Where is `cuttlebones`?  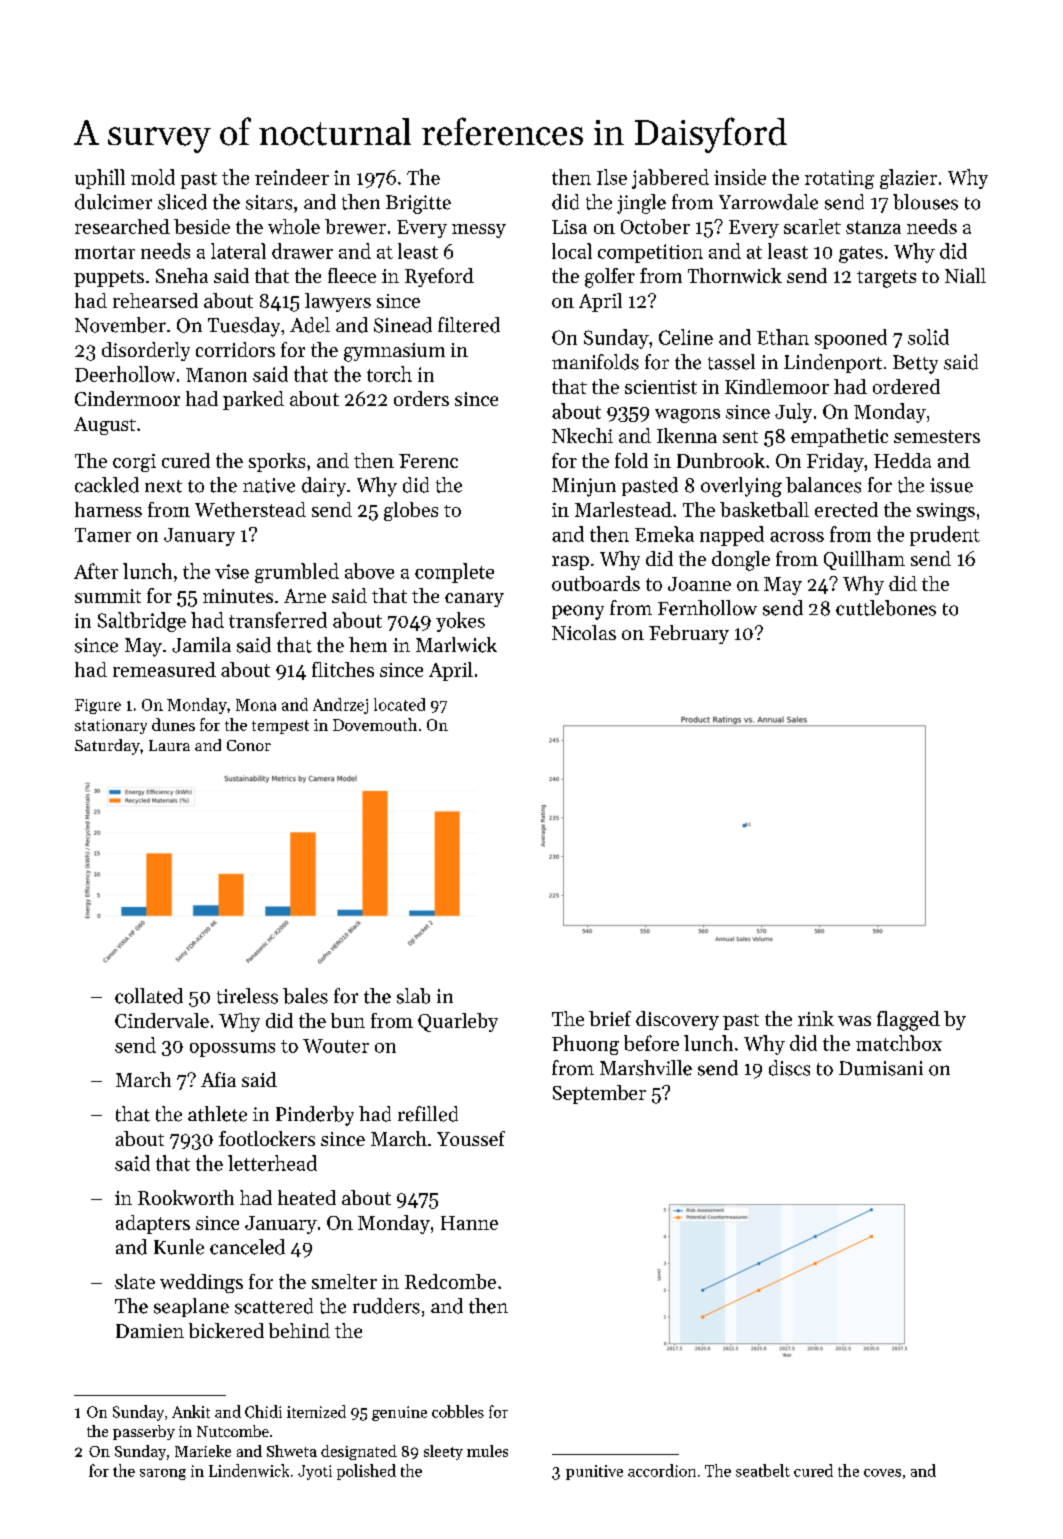
cuttlebones is located at coordinates (886, 608).
